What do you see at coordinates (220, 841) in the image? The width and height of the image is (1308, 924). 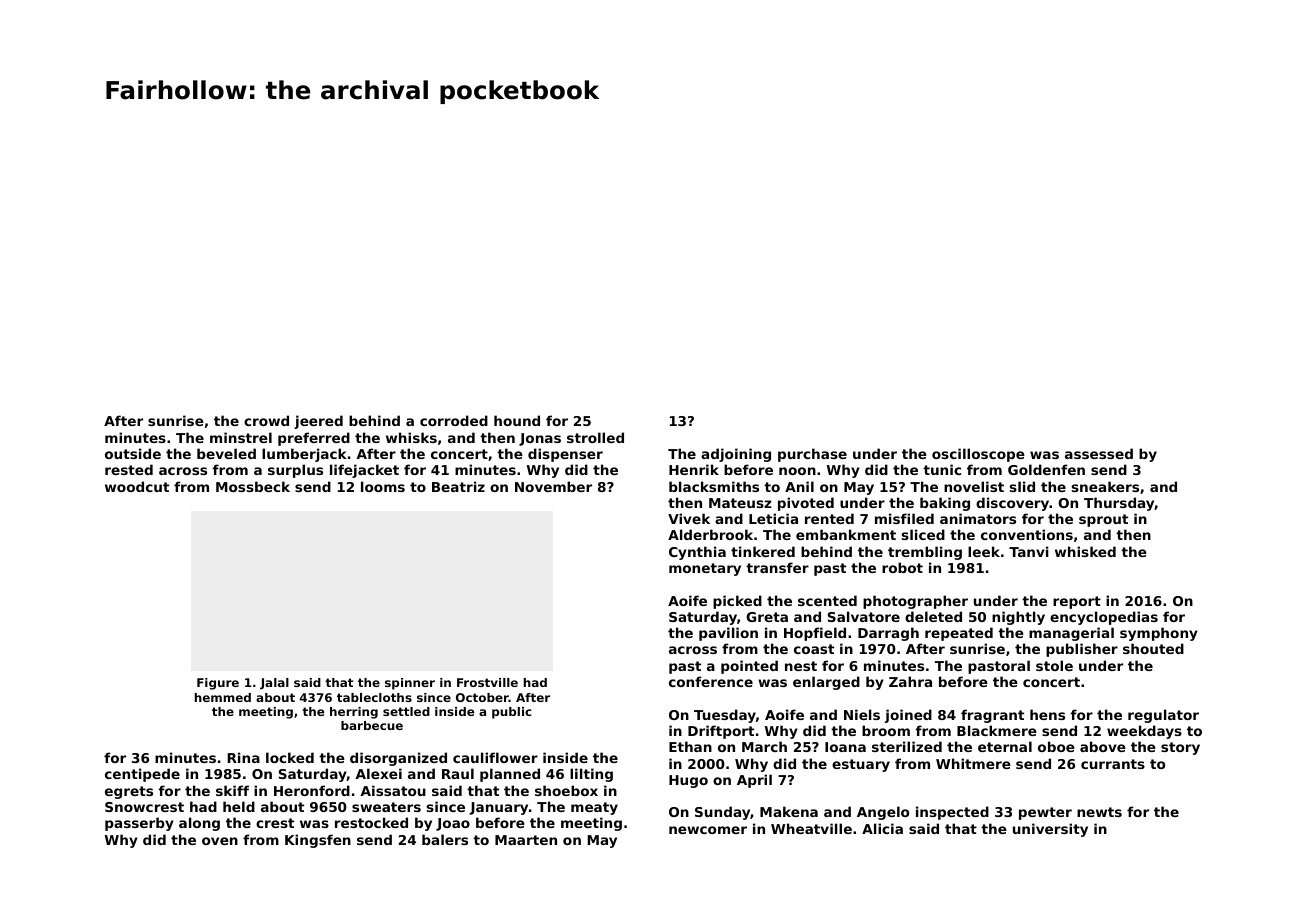 I see `oven` at bounding box center [220, 841].
